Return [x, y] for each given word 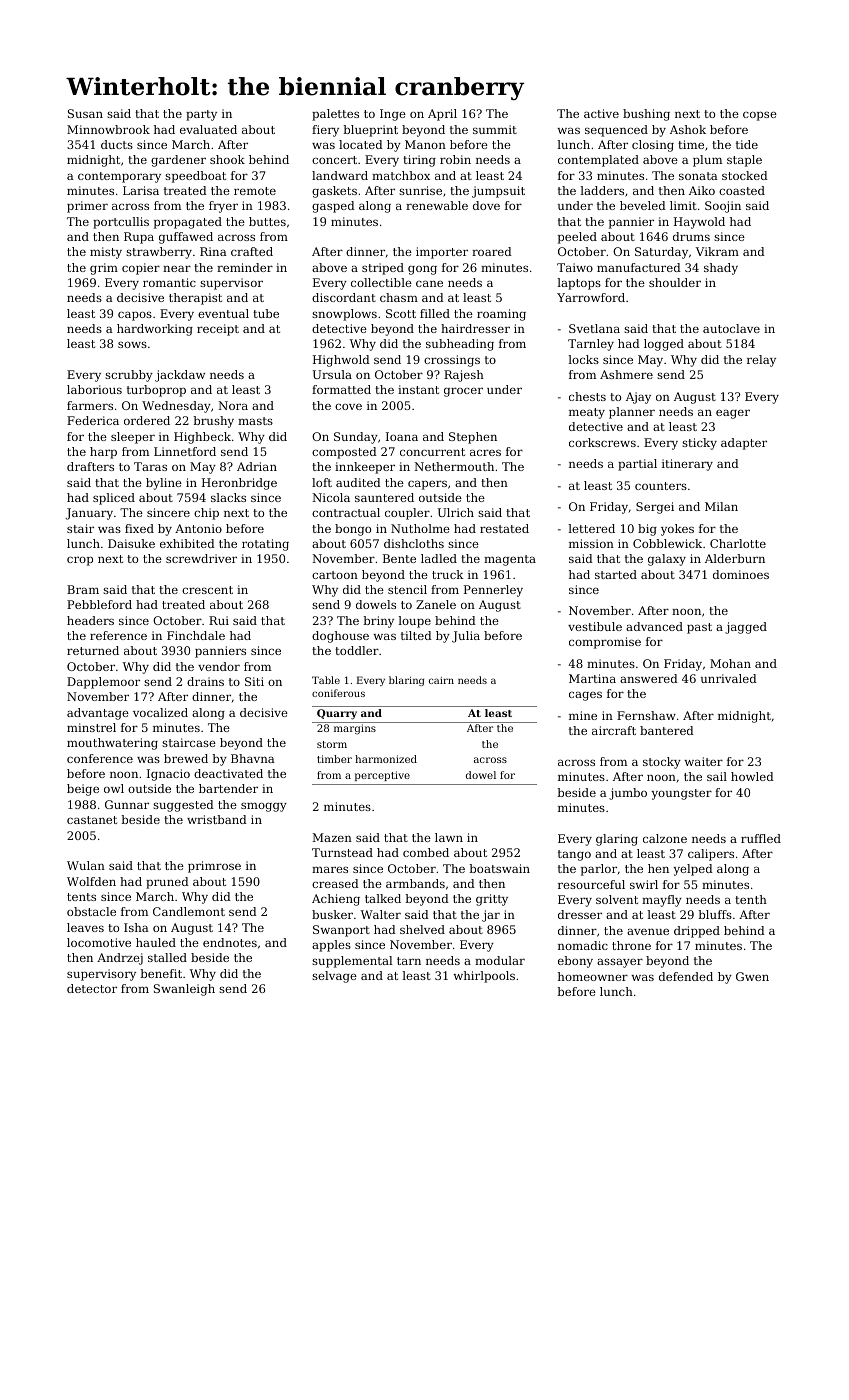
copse [760, 116]
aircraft [614, 730]
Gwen [752, 976]
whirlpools [484, 977]
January [89, 514]
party [201, 115]
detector [92, 988]
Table [326, 680]
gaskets [334, 192]
